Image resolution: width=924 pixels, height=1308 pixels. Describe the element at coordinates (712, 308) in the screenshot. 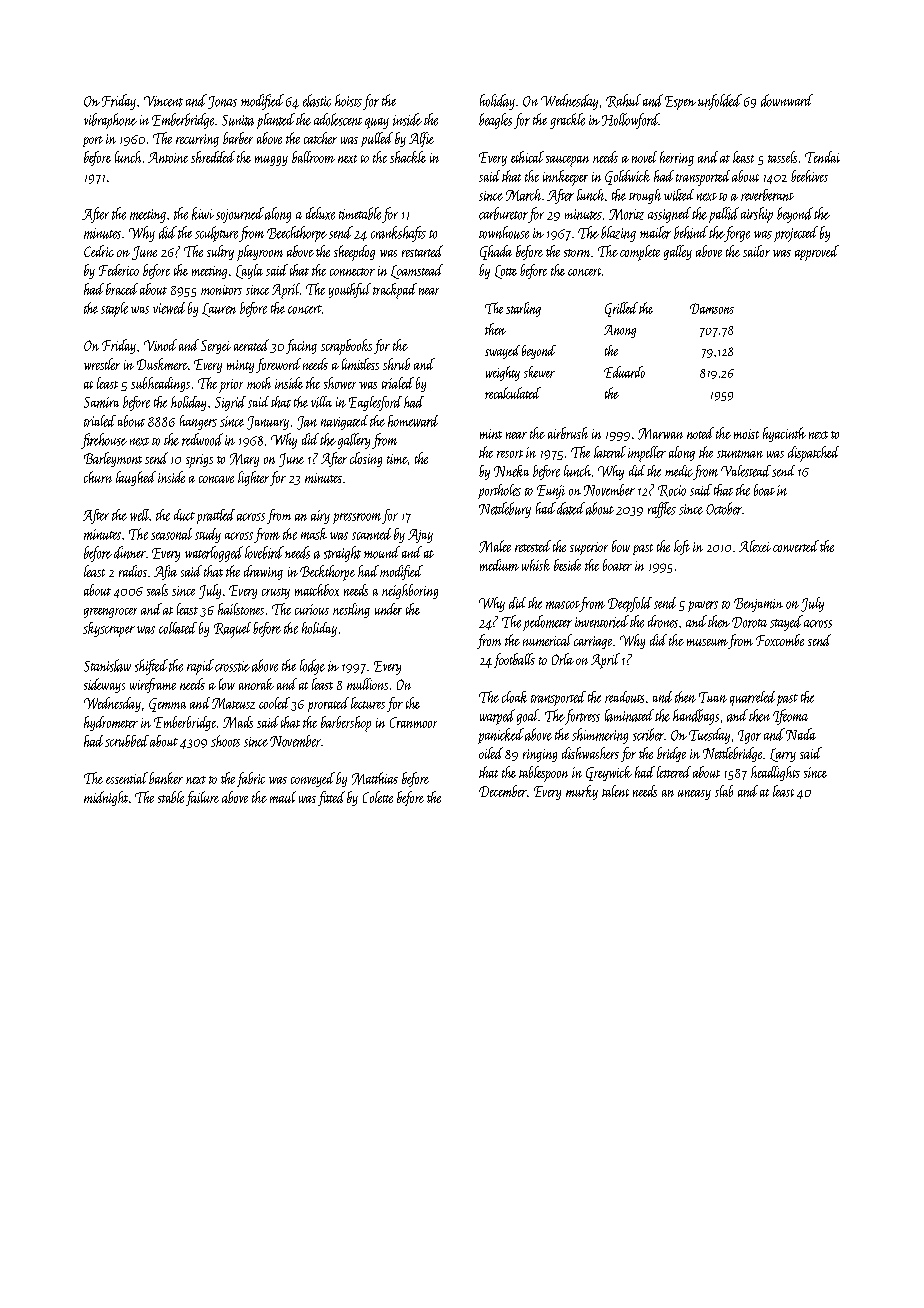

I see `Damsons` at that location.
